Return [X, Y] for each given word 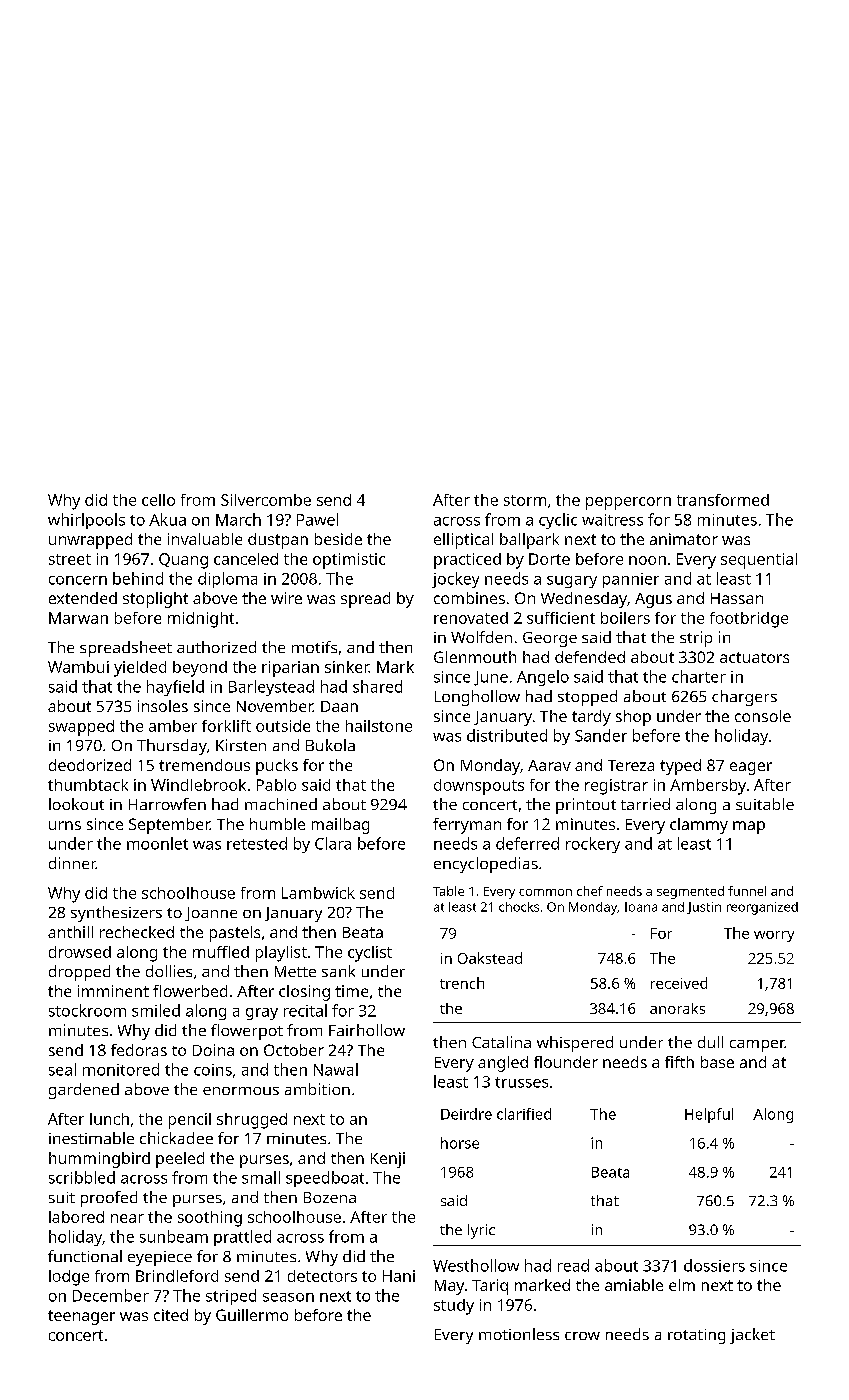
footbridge [749, 620]
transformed [723, 500]
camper [757, 1046]
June [491, 678]
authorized [216, 647]
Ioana [641, 907]
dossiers [714, 1265]
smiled [156, 1010]
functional [85, 1256]
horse [460, 1143]
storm [525, 500]
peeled [180, 1160]
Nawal [336, 1069]
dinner [72, 863]
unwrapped [90, 541]
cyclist [370, 954]
